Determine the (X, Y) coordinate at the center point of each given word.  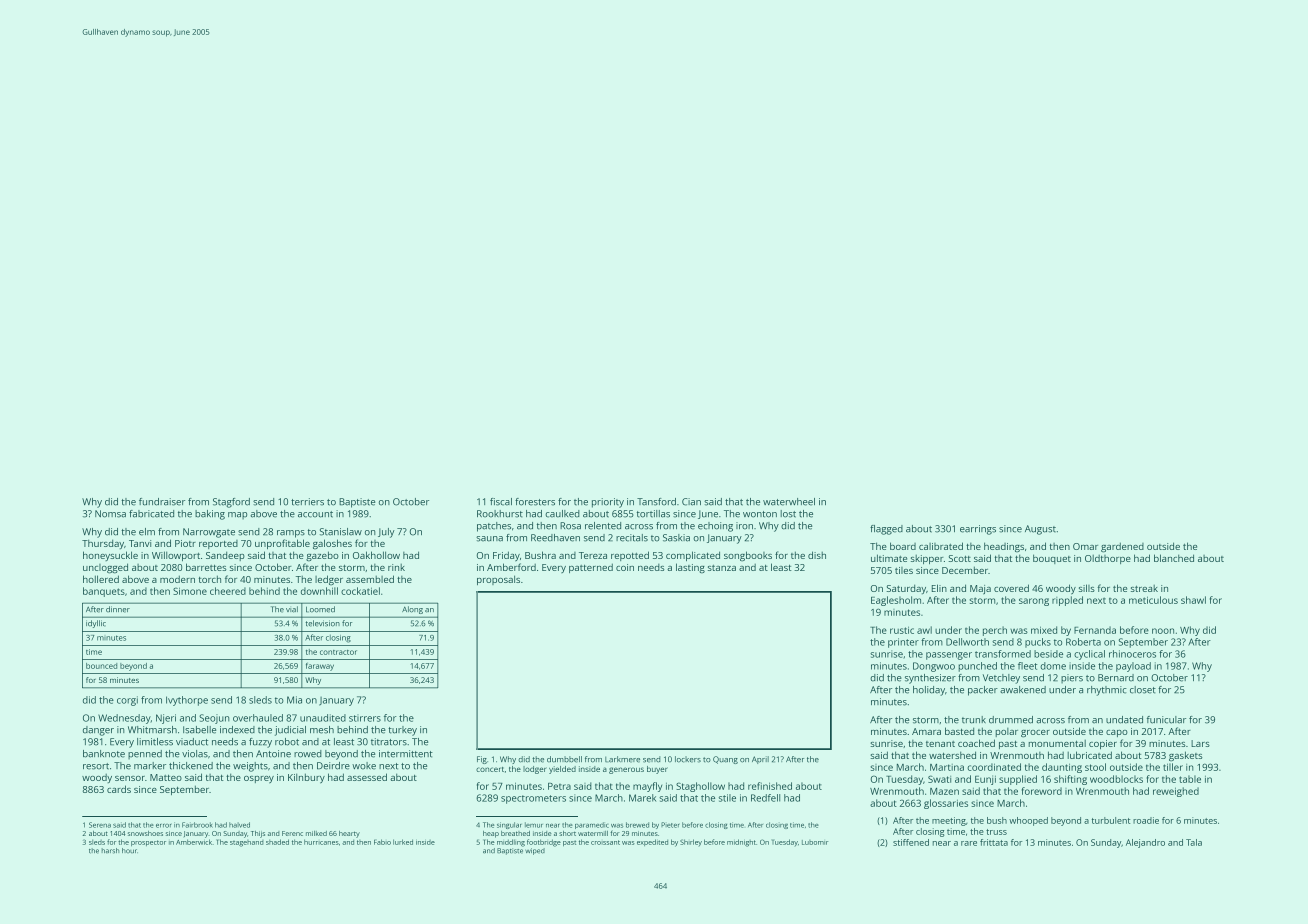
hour (129, 850)
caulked (562, 514)
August (1040, 530)
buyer (657, 770)
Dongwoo (934, 667)
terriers (307, 502)
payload (1133, 667)
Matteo (166, 777)
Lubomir (815, 842)
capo (1117, 733)
